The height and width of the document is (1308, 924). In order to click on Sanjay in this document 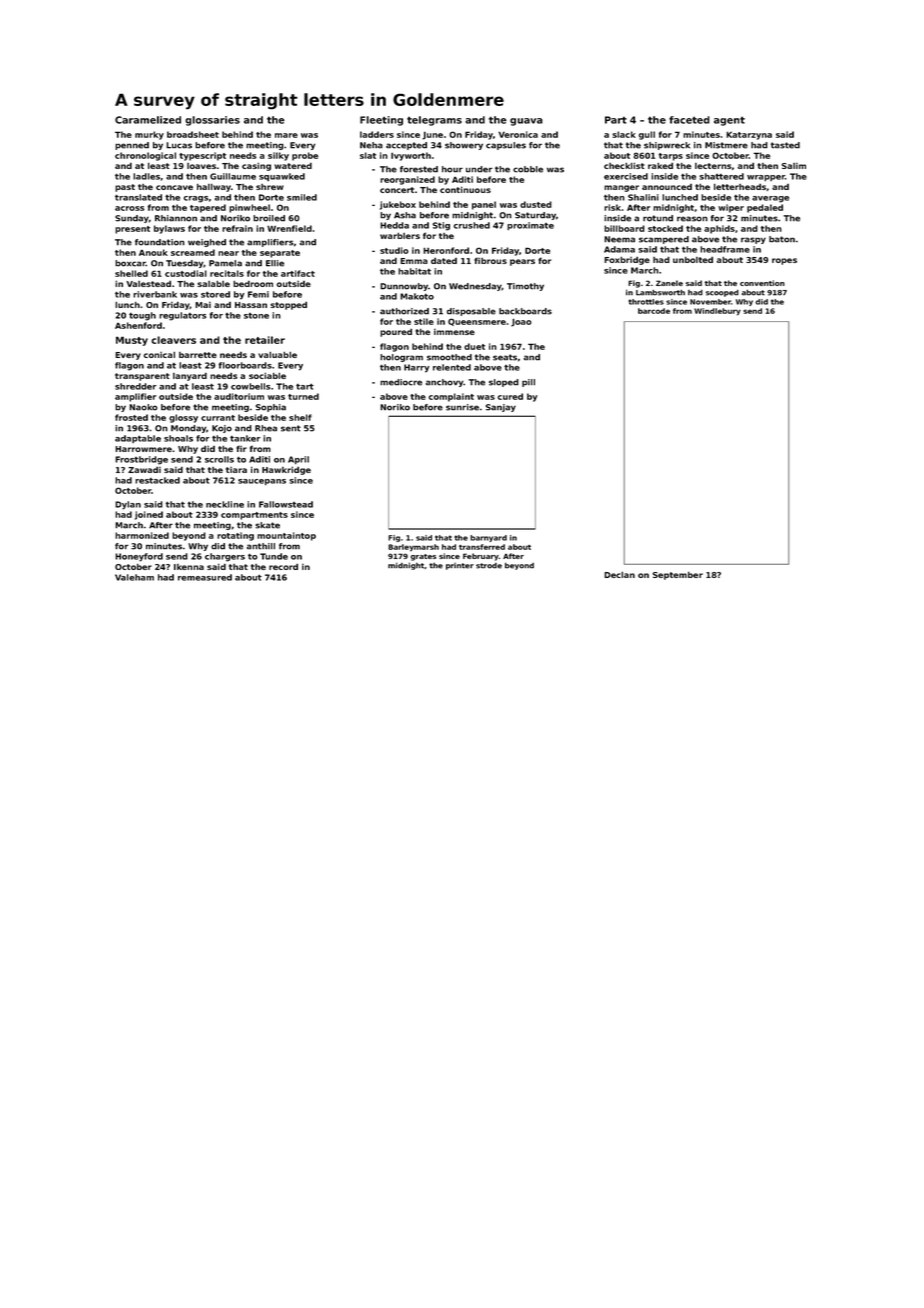, I will do `click(501, 408)`.
